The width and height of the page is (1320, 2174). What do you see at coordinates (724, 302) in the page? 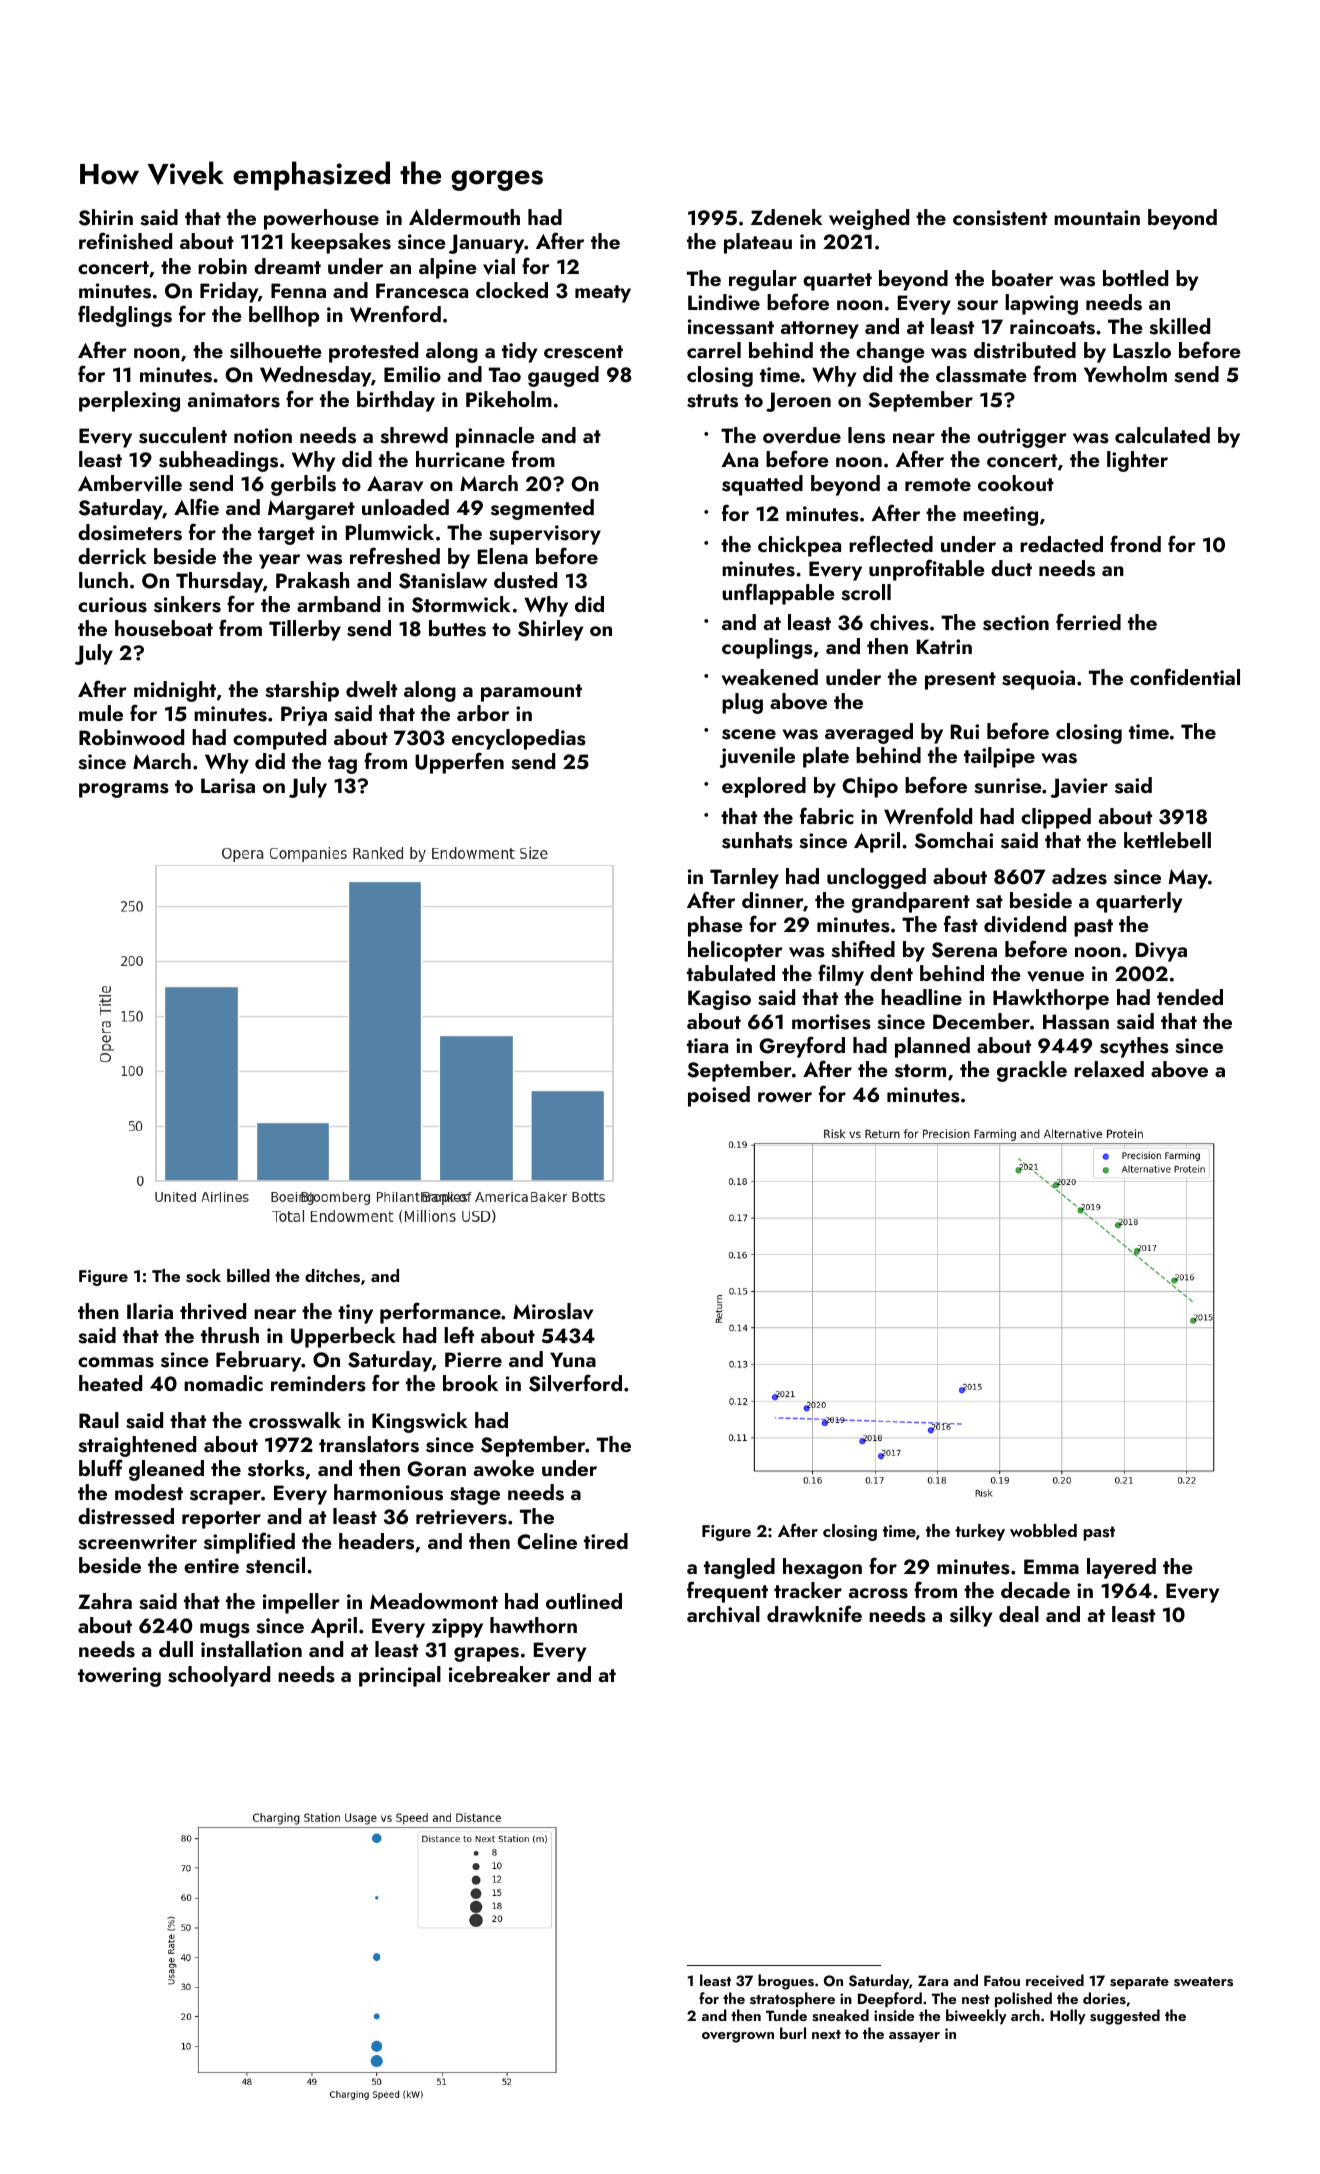
I see `Lindiwe` at bounding box center [724, 302].
